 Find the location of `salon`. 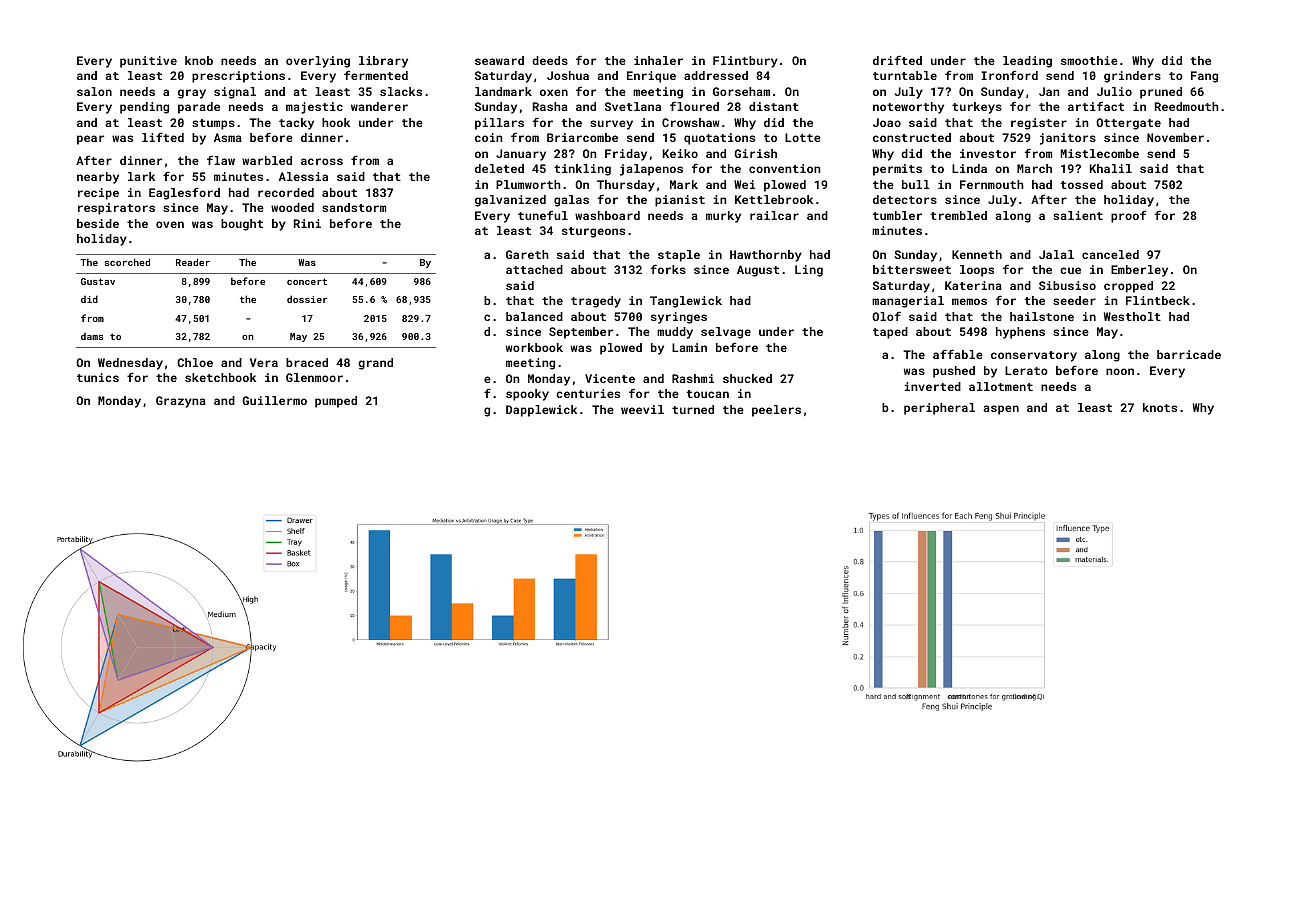

salon is located at coordinates (94, 91).
